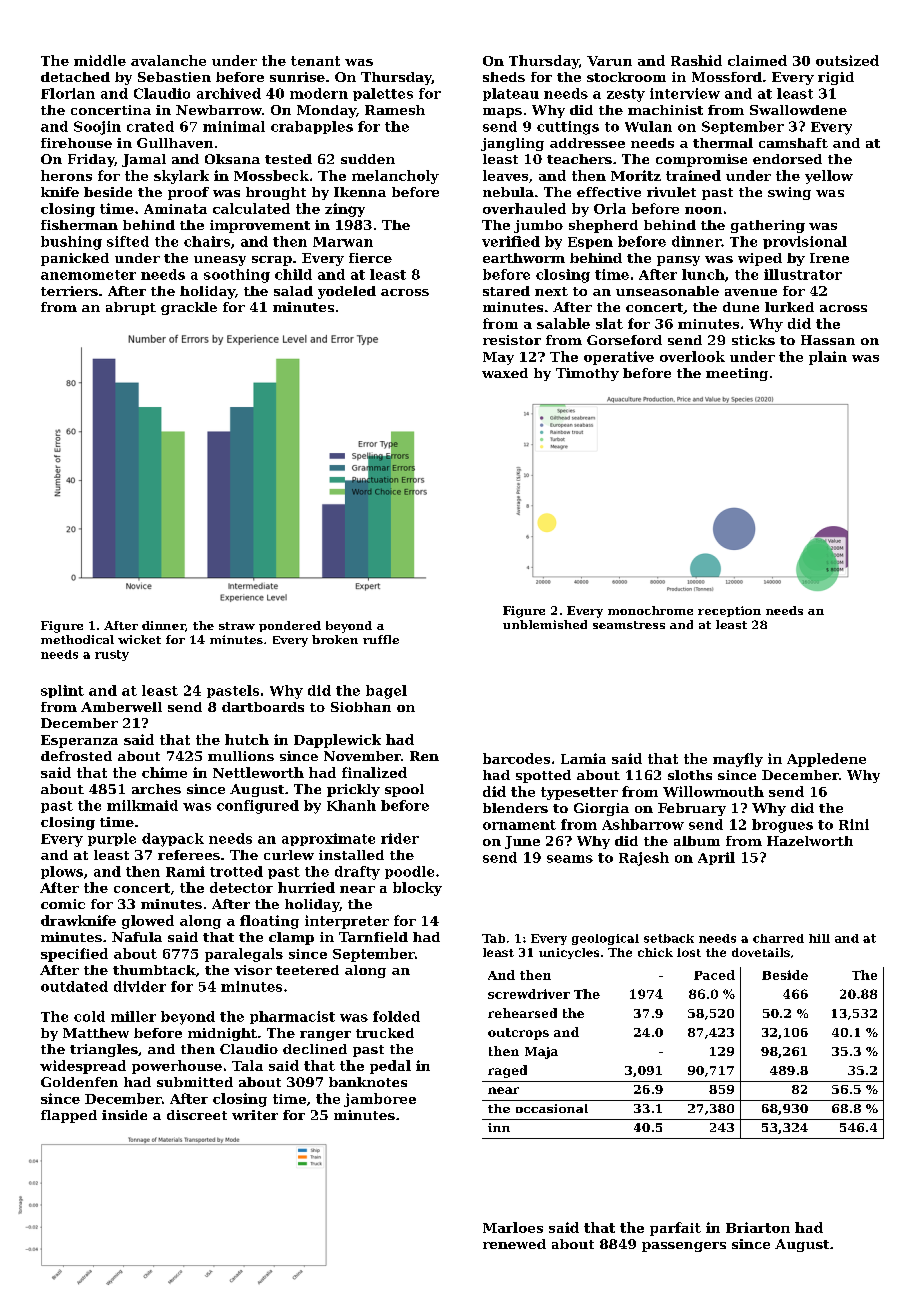 This screenshot has width=924, height=1308. I want to click on operative, so click(619, 358).
